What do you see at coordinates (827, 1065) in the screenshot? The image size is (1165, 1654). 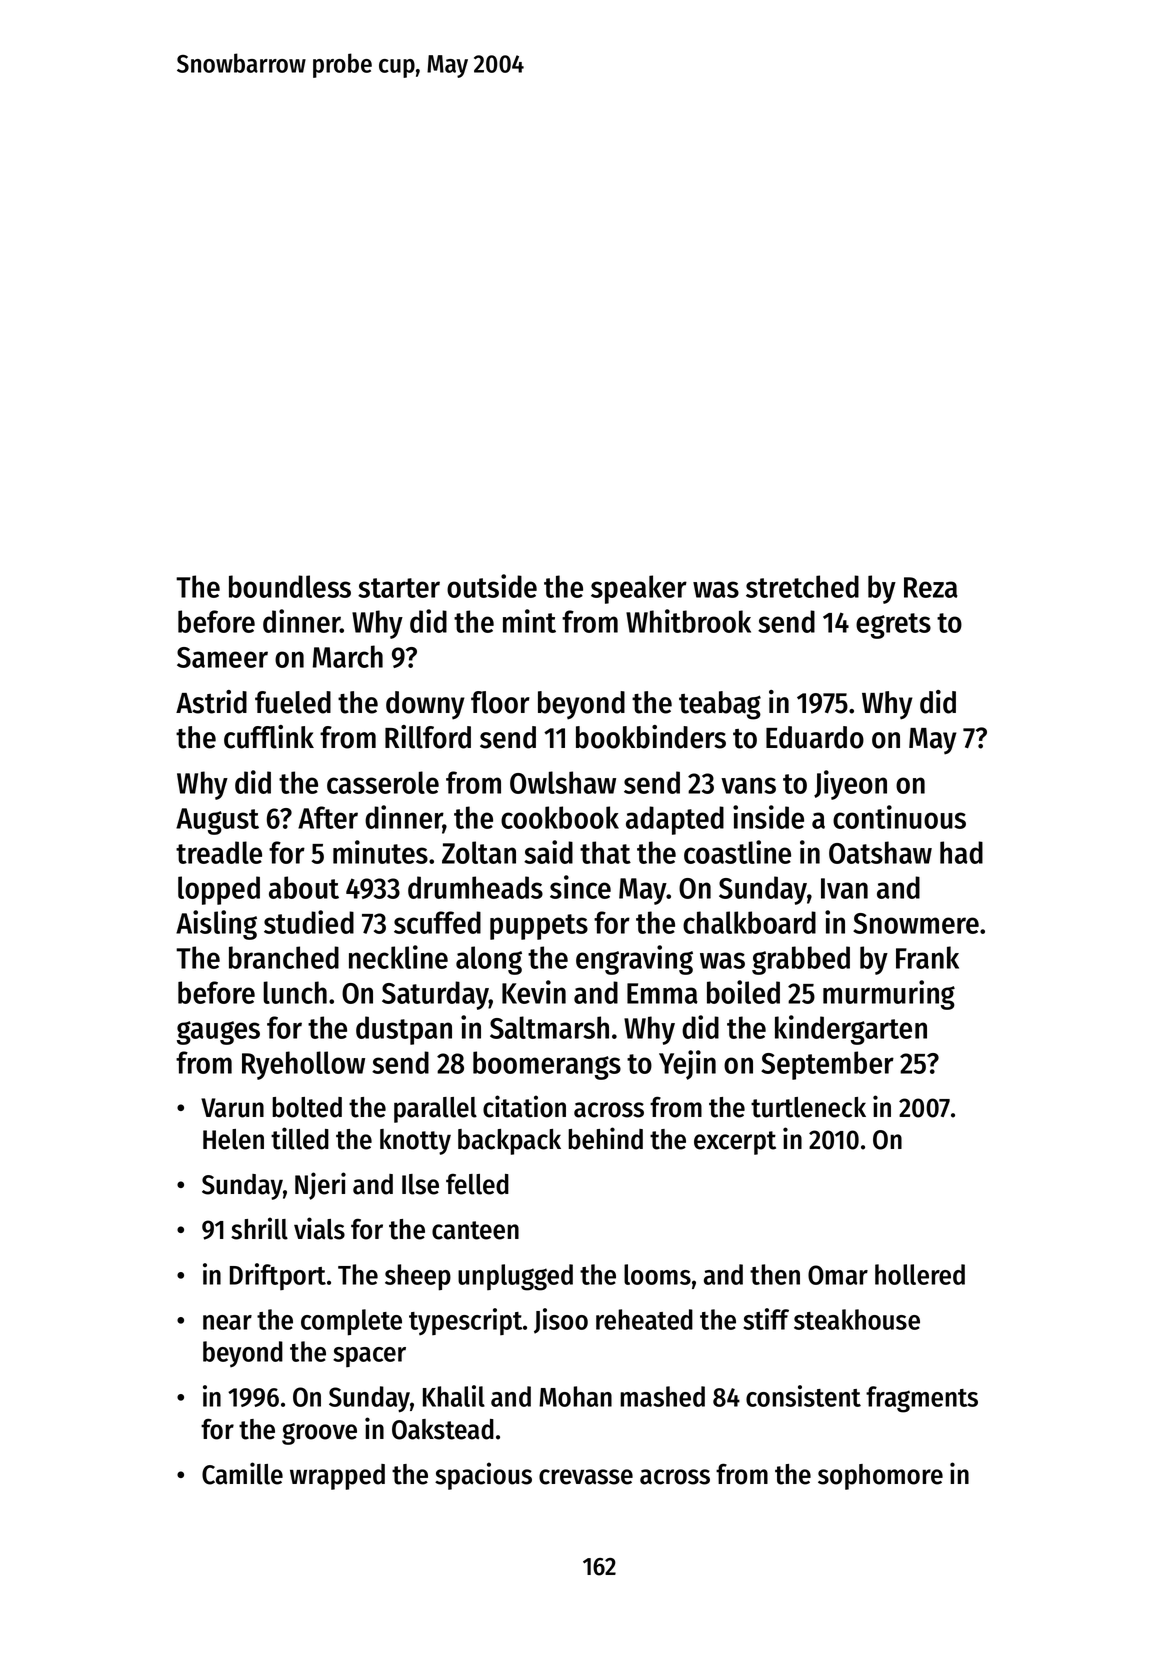 I see `September` at bounding box center [827, 1065].
